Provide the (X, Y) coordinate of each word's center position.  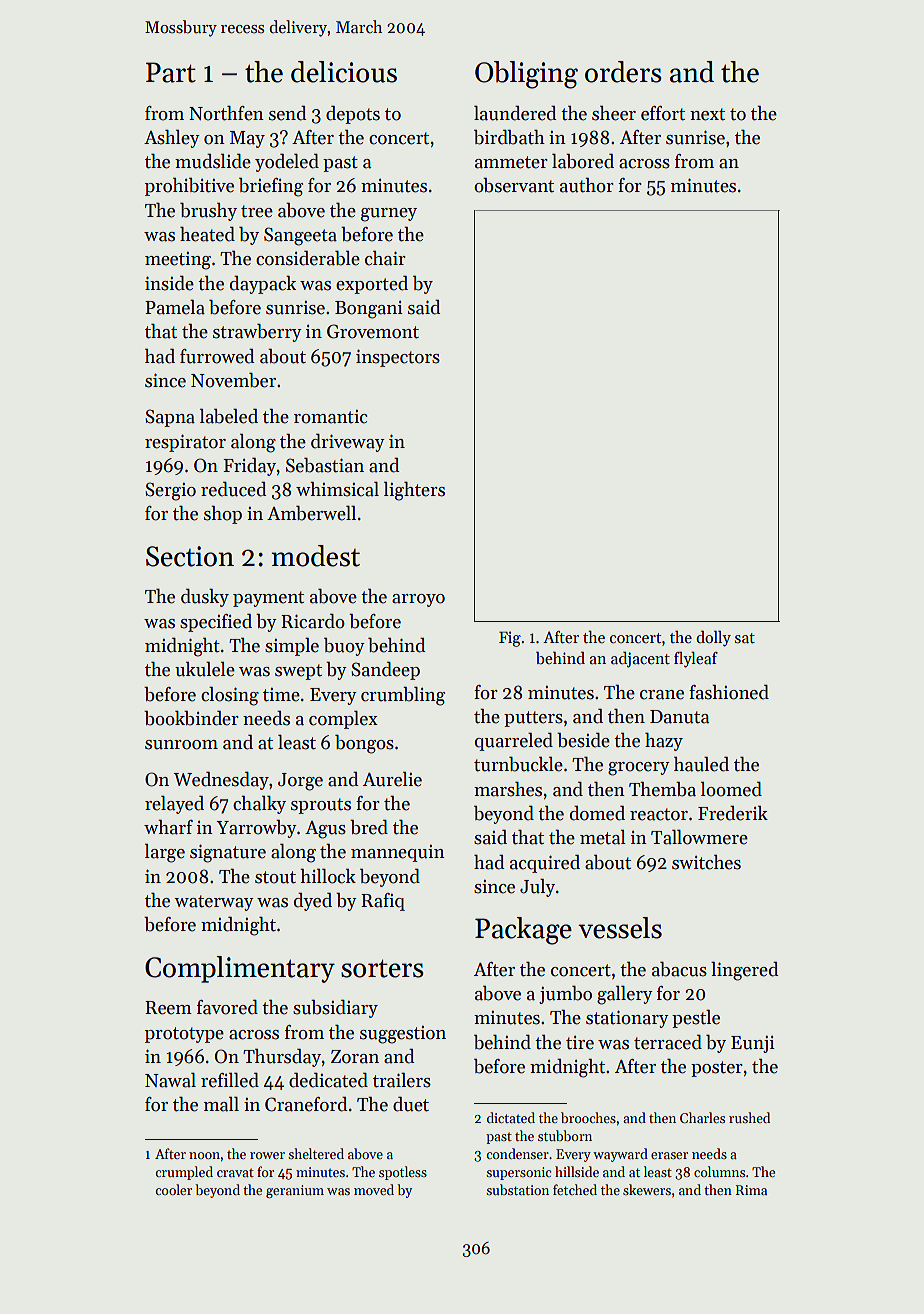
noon (204, 1155)
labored (583, 161)
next (707, 114)
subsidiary (335, 1009)
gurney (389, 215)
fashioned (729, 692)
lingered (744, 971)
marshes (508, 789)
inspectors (398, 358)
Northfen (226, 113)
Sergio (170, 491)
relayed (174, 805)
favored (227, 1007)
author (587, 185)
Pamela (175, 307)
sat (745, 638)
